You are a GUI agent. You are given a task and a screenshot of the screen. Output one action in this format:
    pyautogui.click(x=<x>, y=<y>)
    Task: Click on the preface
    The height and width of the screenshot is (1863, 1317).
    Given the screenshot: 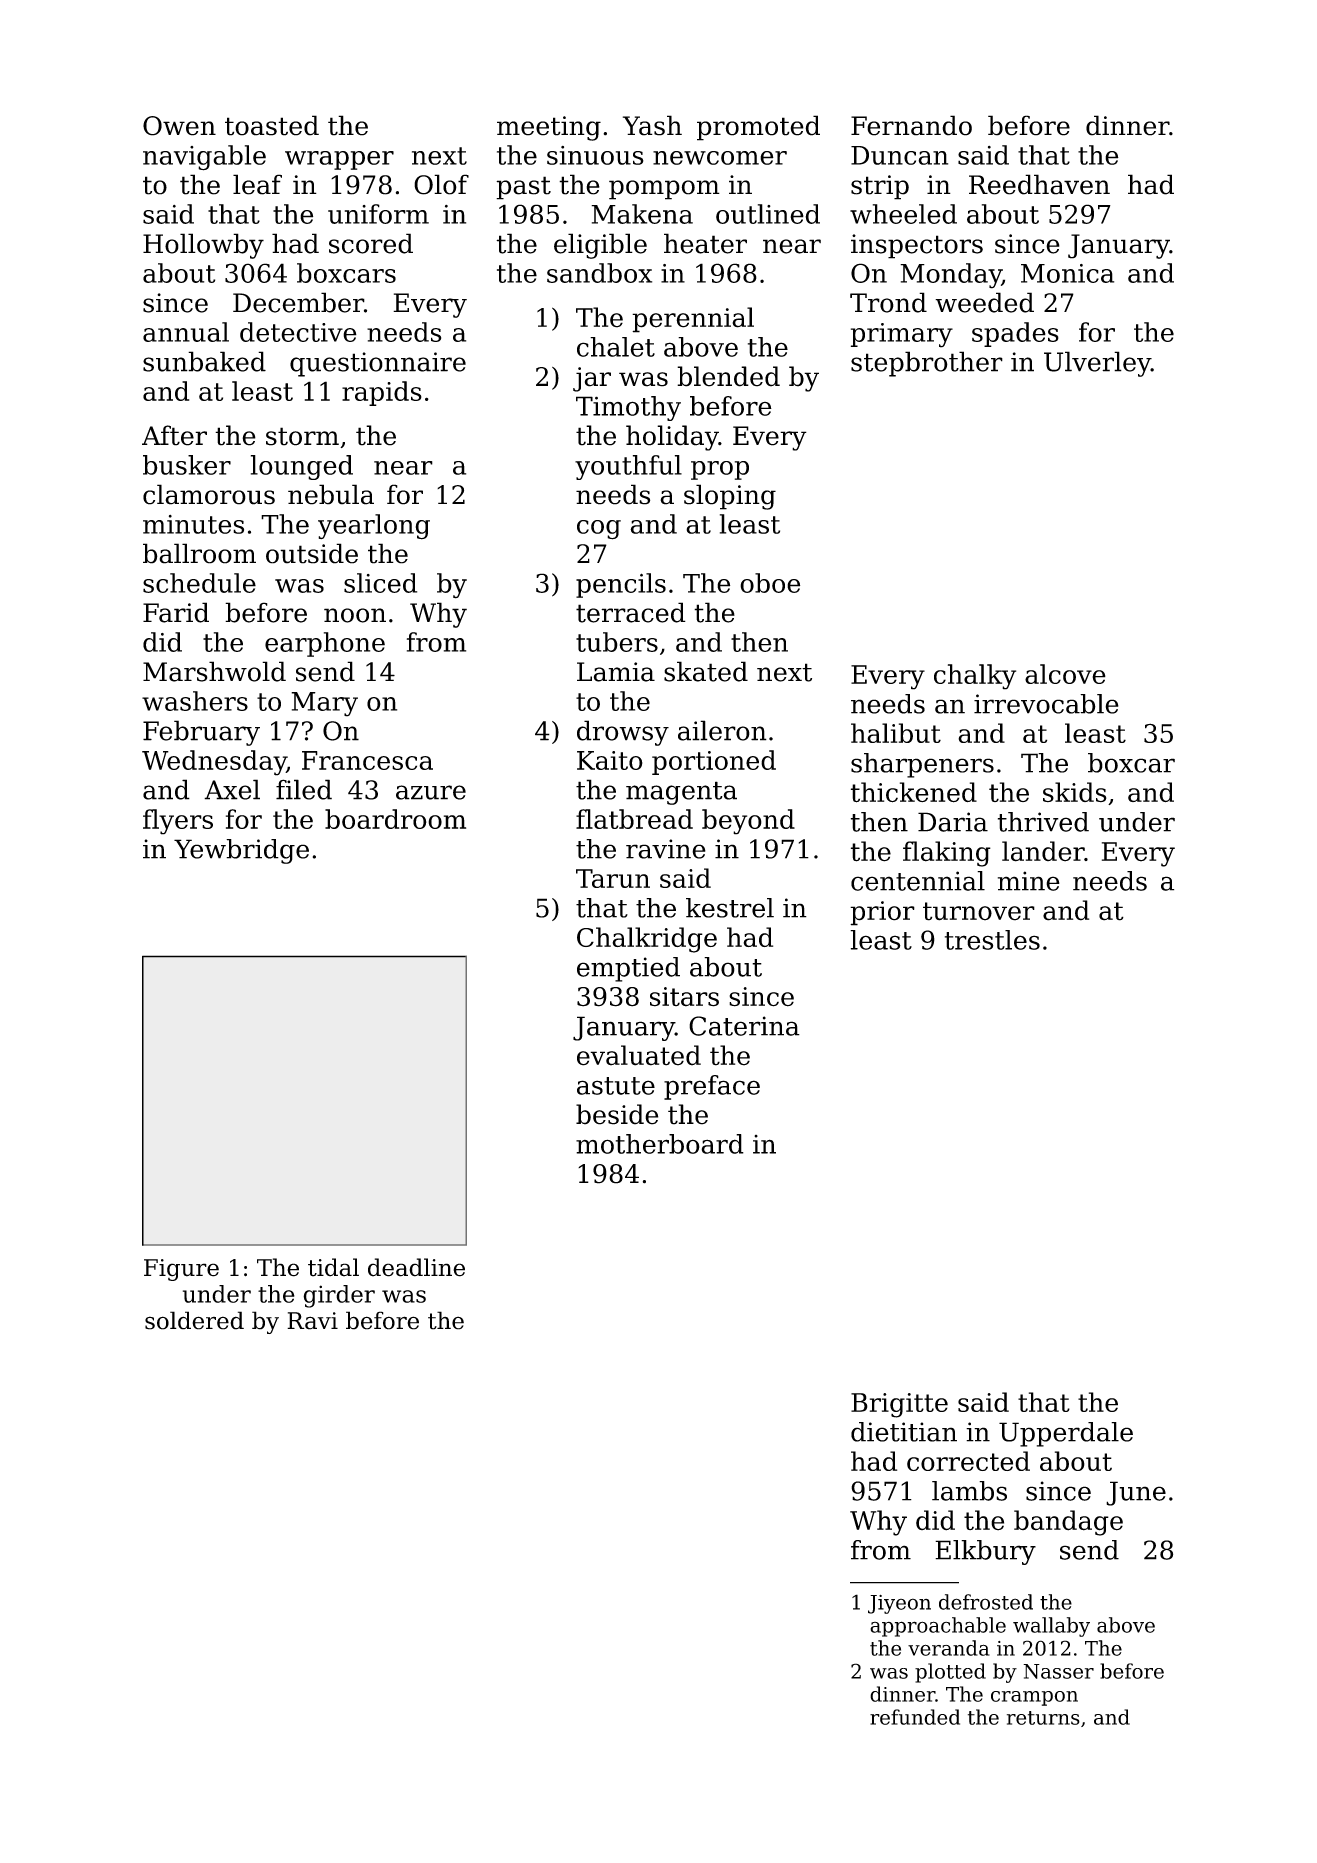 What is the action you would take?
    pyautogui.click(x=712, y=1087)
